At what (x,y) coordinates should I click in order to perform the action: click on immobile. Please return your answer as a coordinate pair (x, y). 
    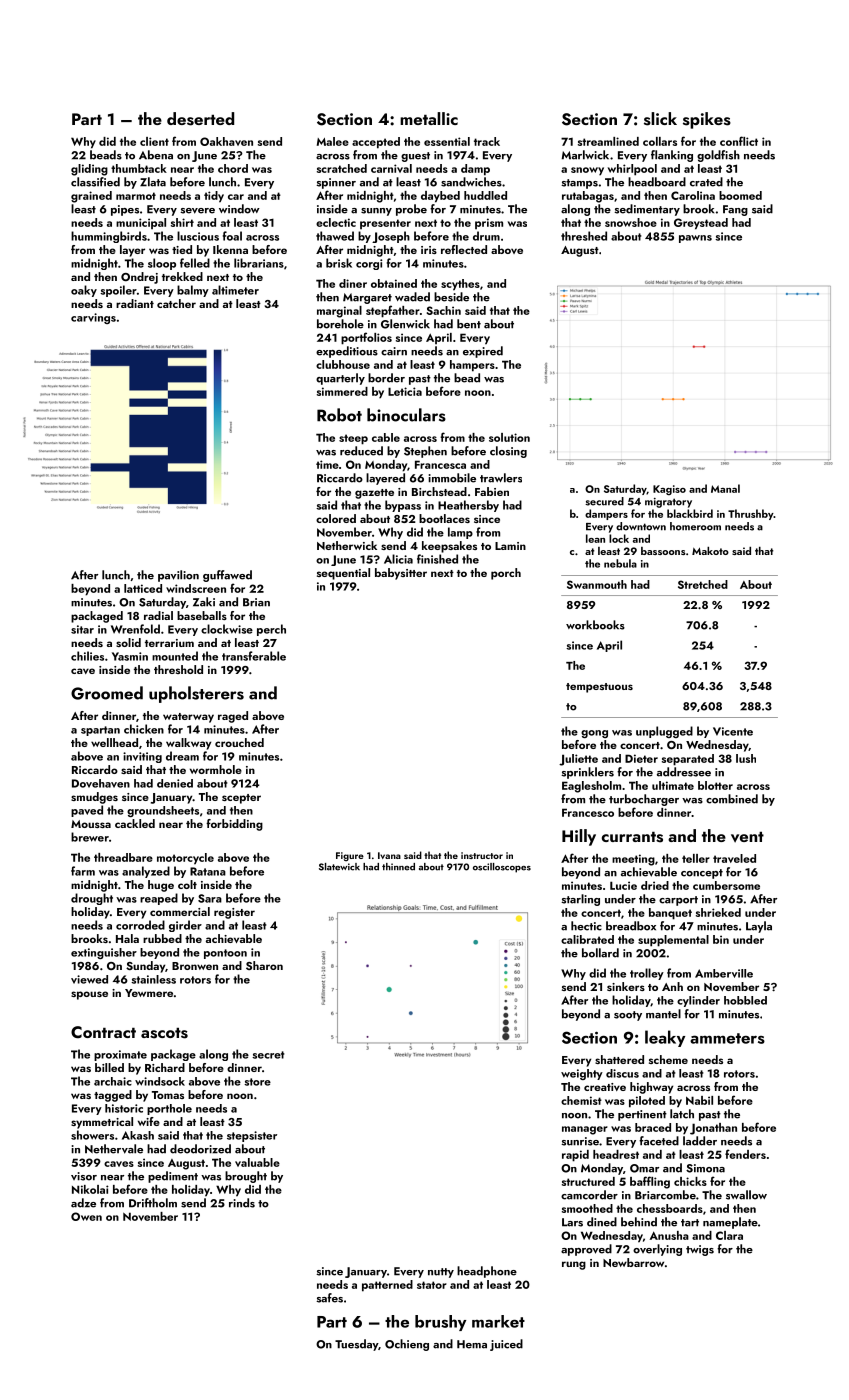
    Looking at the image, I should click on (452, 478).
